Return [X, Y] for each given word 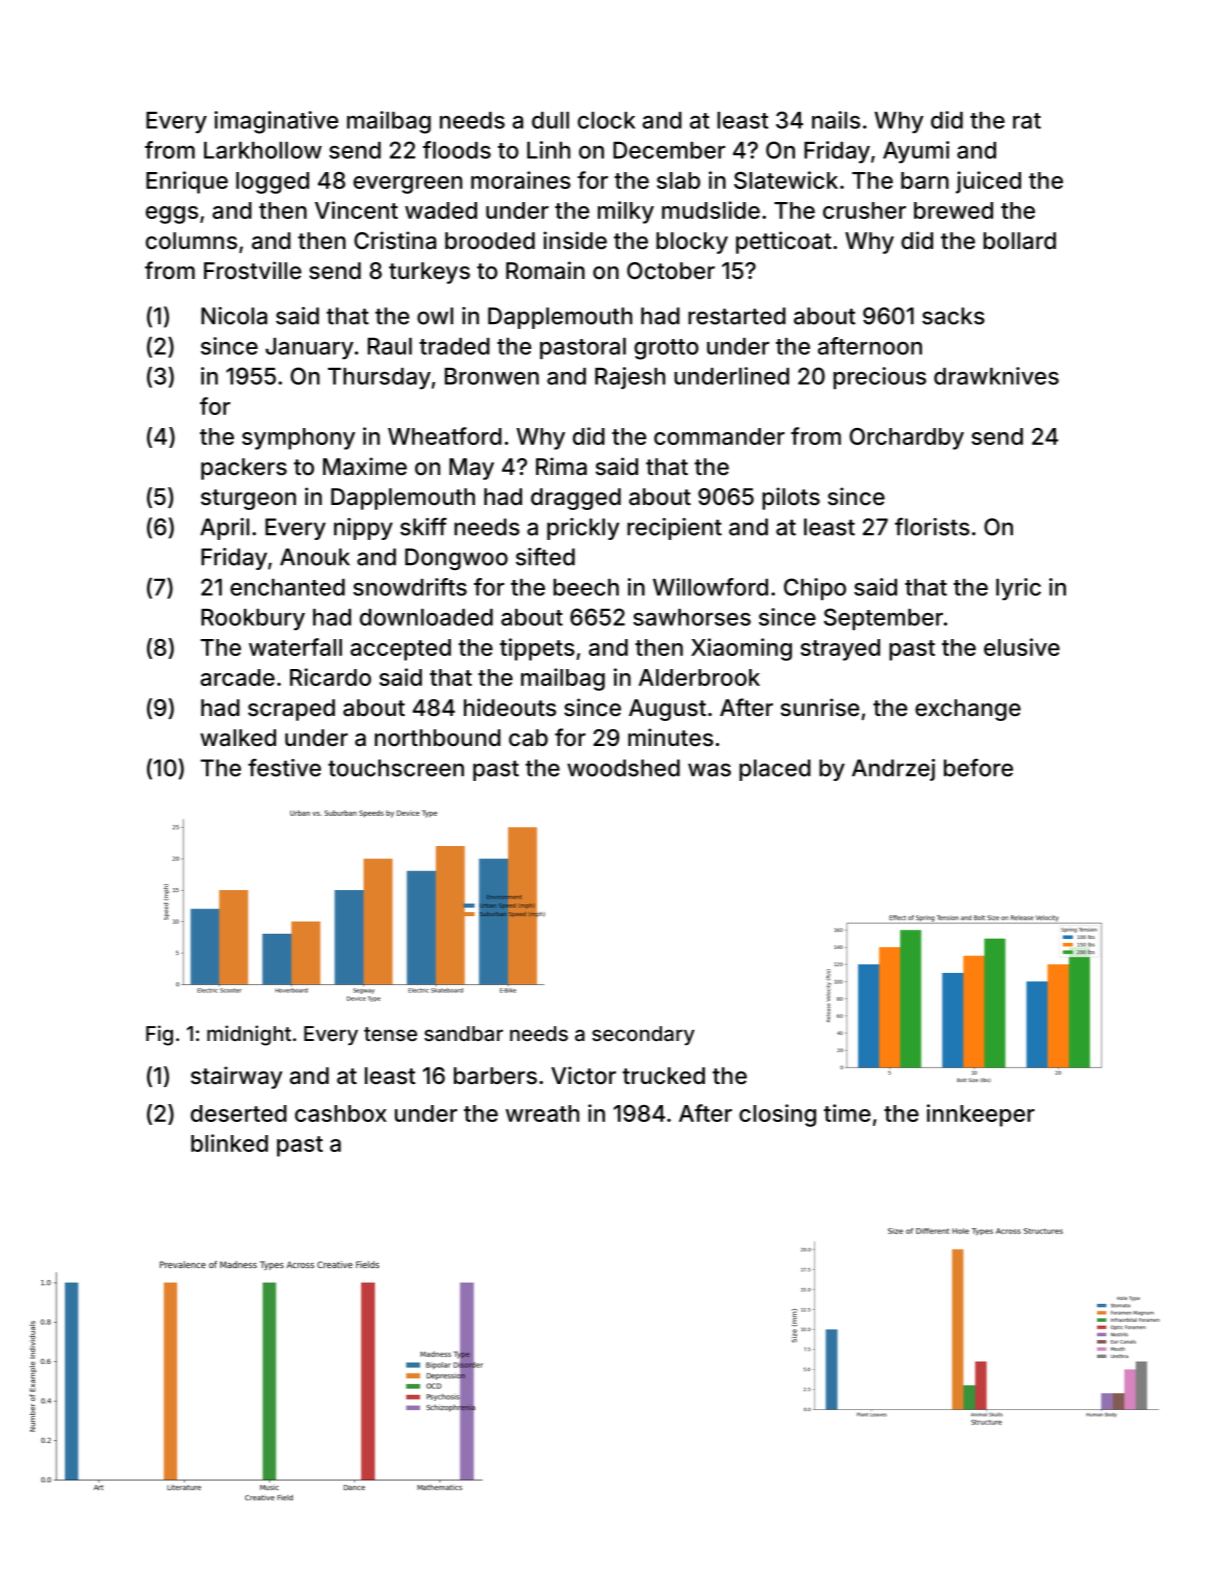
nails [836, 120]
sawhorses [692, 617]
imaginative [276, 122]
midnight [249, 1035]
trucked [663, 1075]
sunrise [820, 707]
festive [284, 767]
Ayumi [916, 152]
